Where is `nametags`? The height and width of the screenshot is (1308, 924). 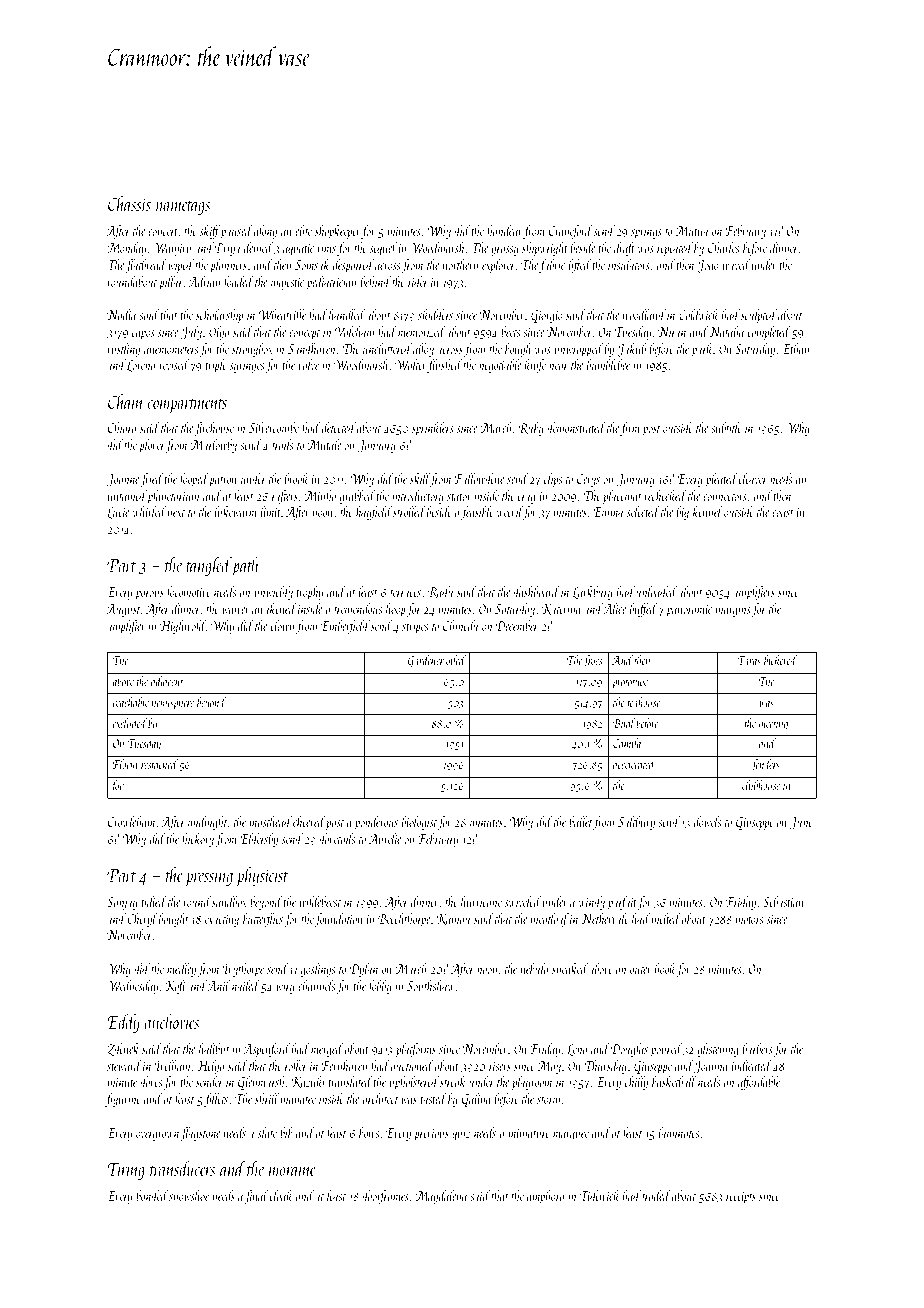
nametags is located at coordinates (183, 208).
